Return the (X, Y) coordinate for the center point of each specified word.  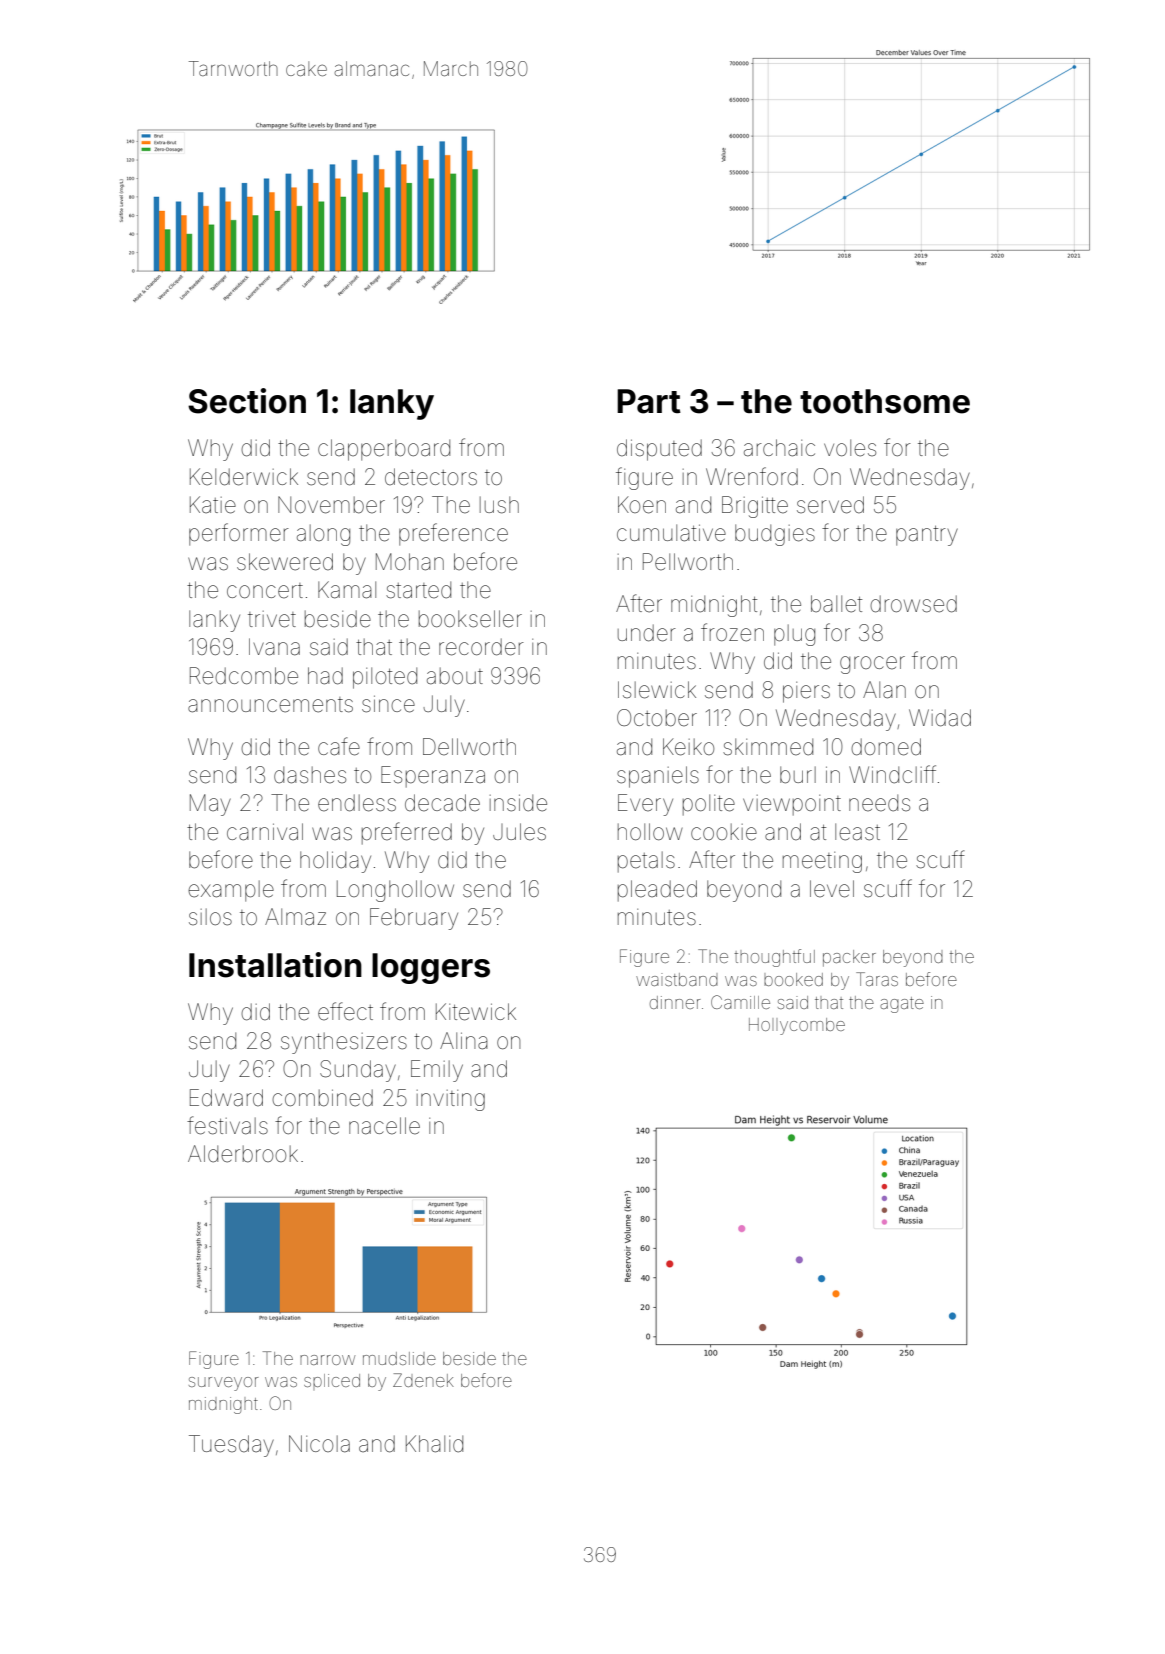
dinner (675, 1002)
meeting (822, 862)
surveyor (224, 1384)
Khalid (434, 1444)
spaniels (658, 777)
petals (646, 862)
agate (902, 1005)
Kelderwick (244, 477)
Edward (226, 1098)
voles (850, 448)
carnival (265, 832)
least (857, 832)
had (325, 676)
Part (649, 401)
